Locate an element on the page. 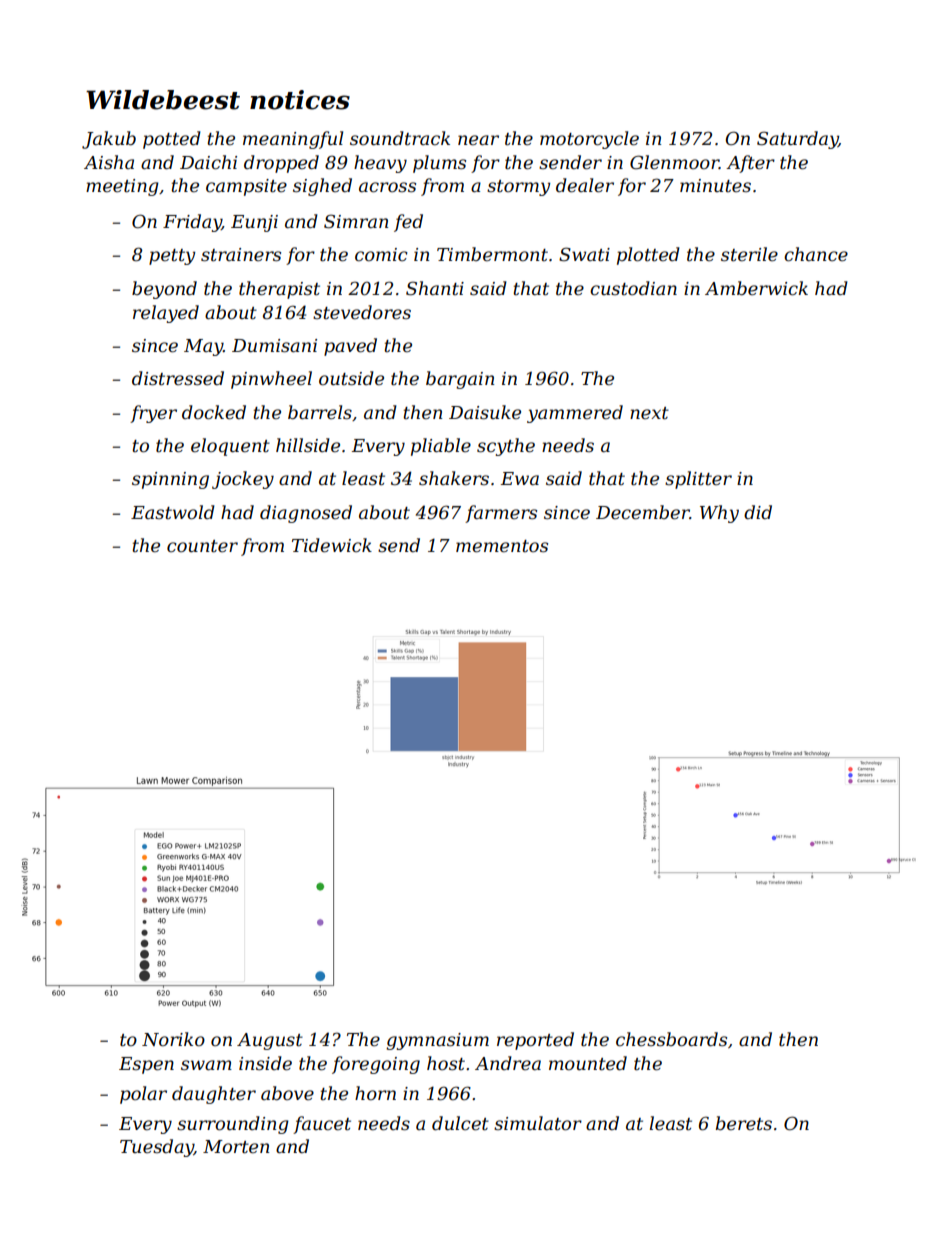 Image resolution: width=952 pixels, height=1233 pixels. relayed is located at coordinates (166, 314).
